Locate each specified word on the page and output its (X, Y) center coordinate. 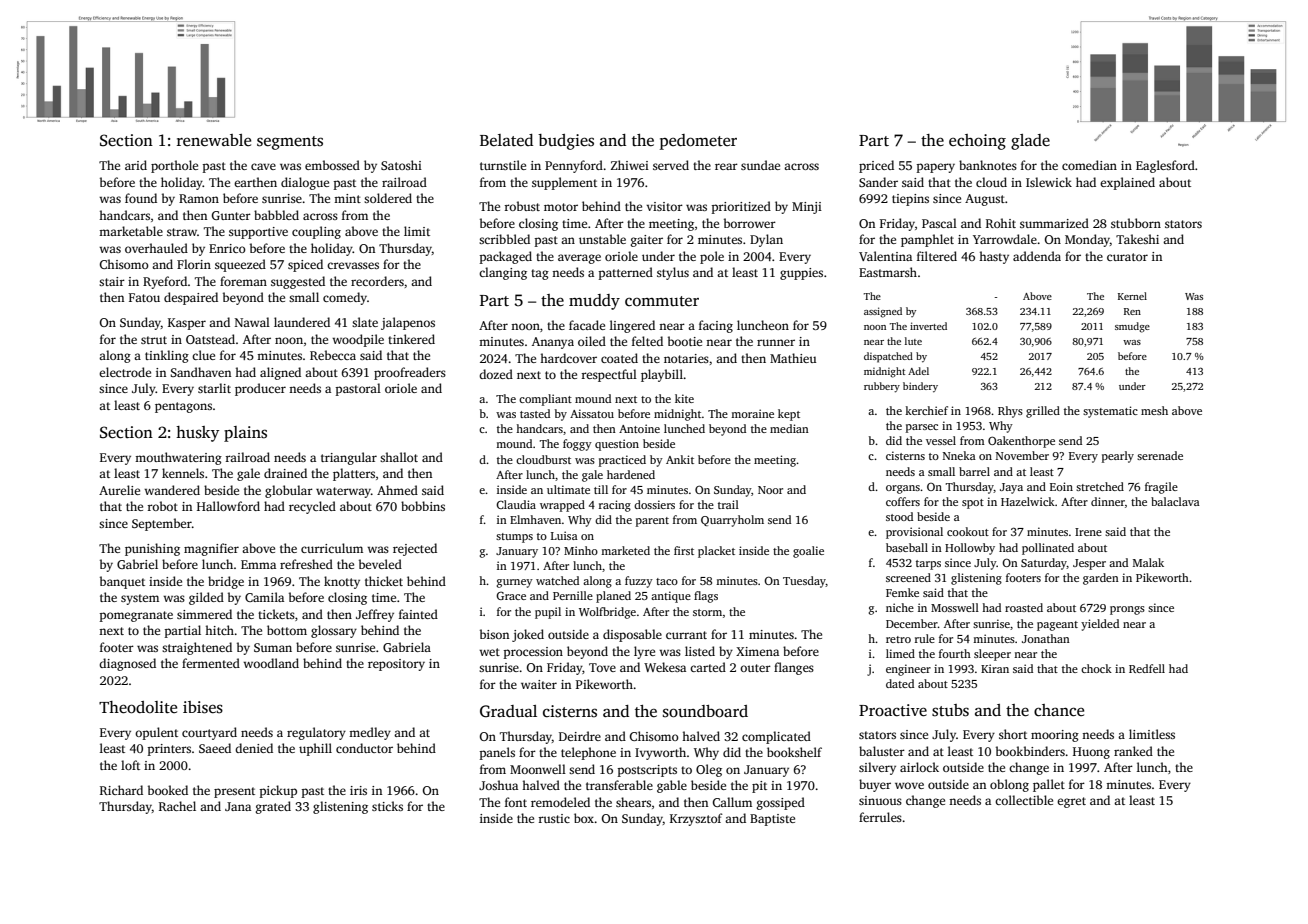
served (671, 165)
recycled (312, 507)
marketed (625, 550)
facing (716, 326)
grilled (1043, 412)
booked (168, 790)
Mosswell (955, 607)
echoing (977, 142)
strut (154, 340)
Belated (506, 140)
